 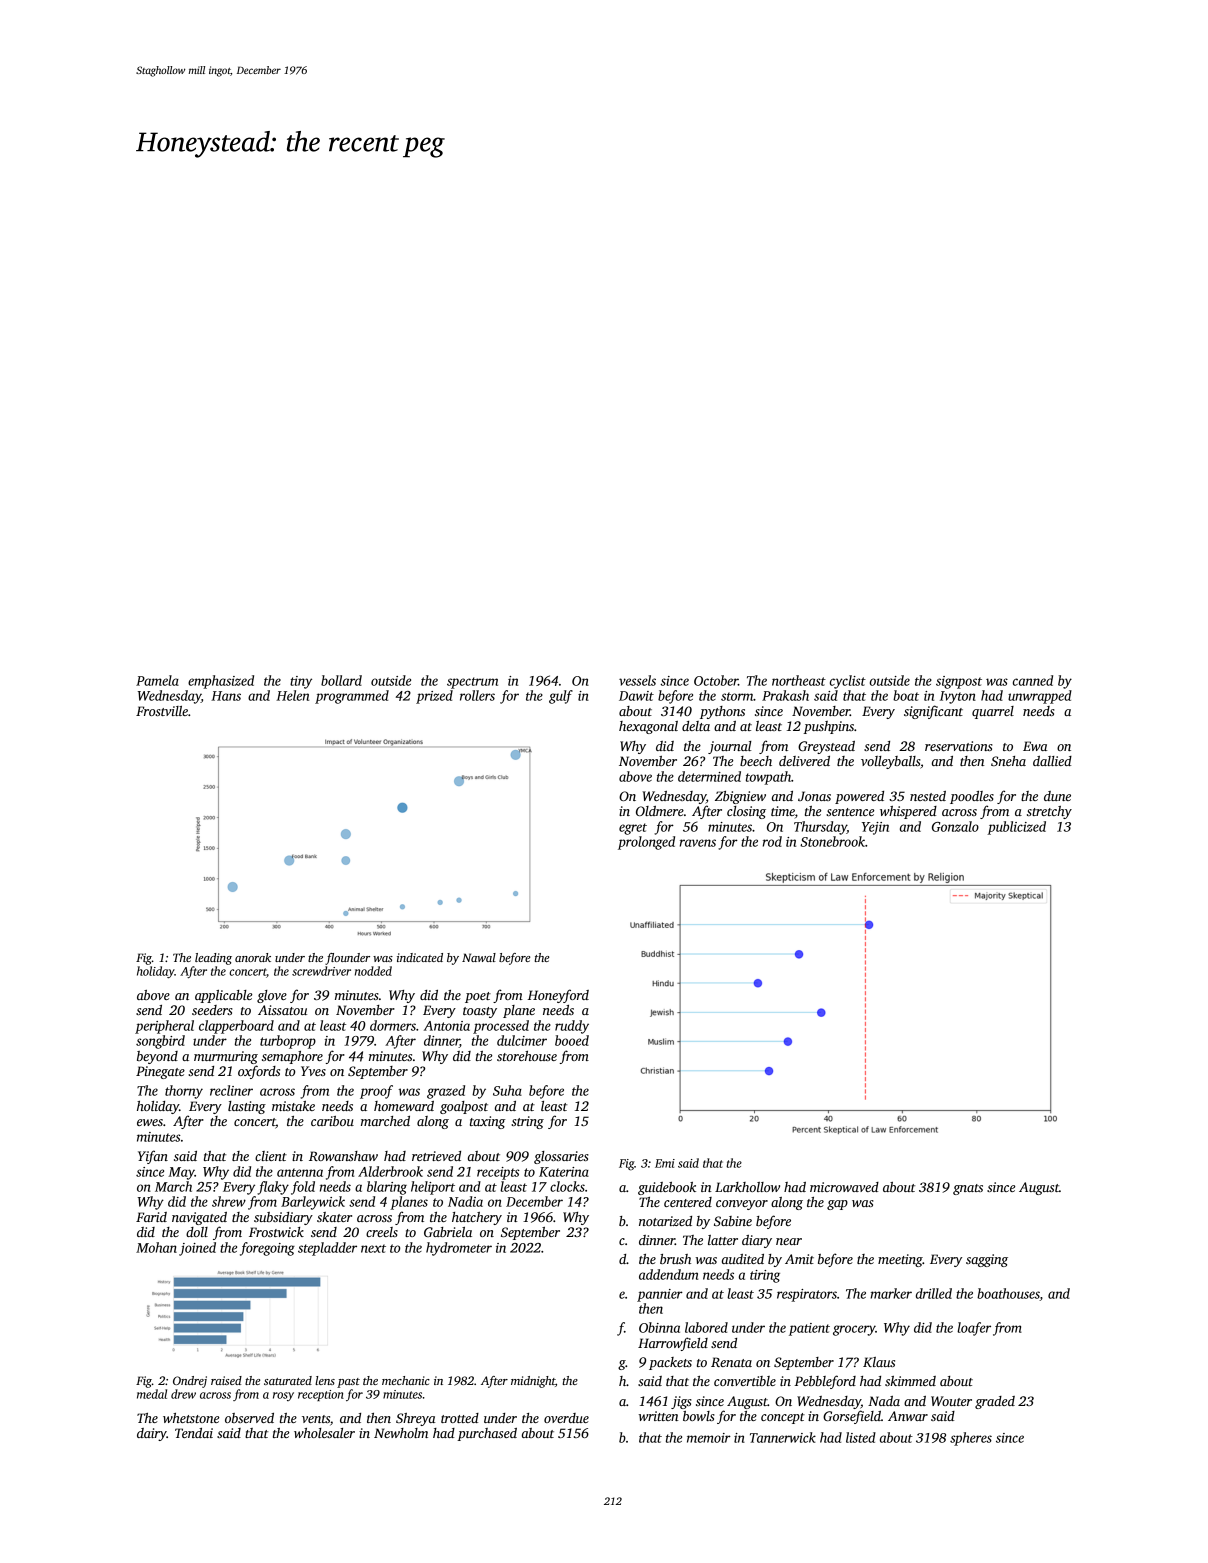 I want to click on near, so click(x=789, y=1241).
